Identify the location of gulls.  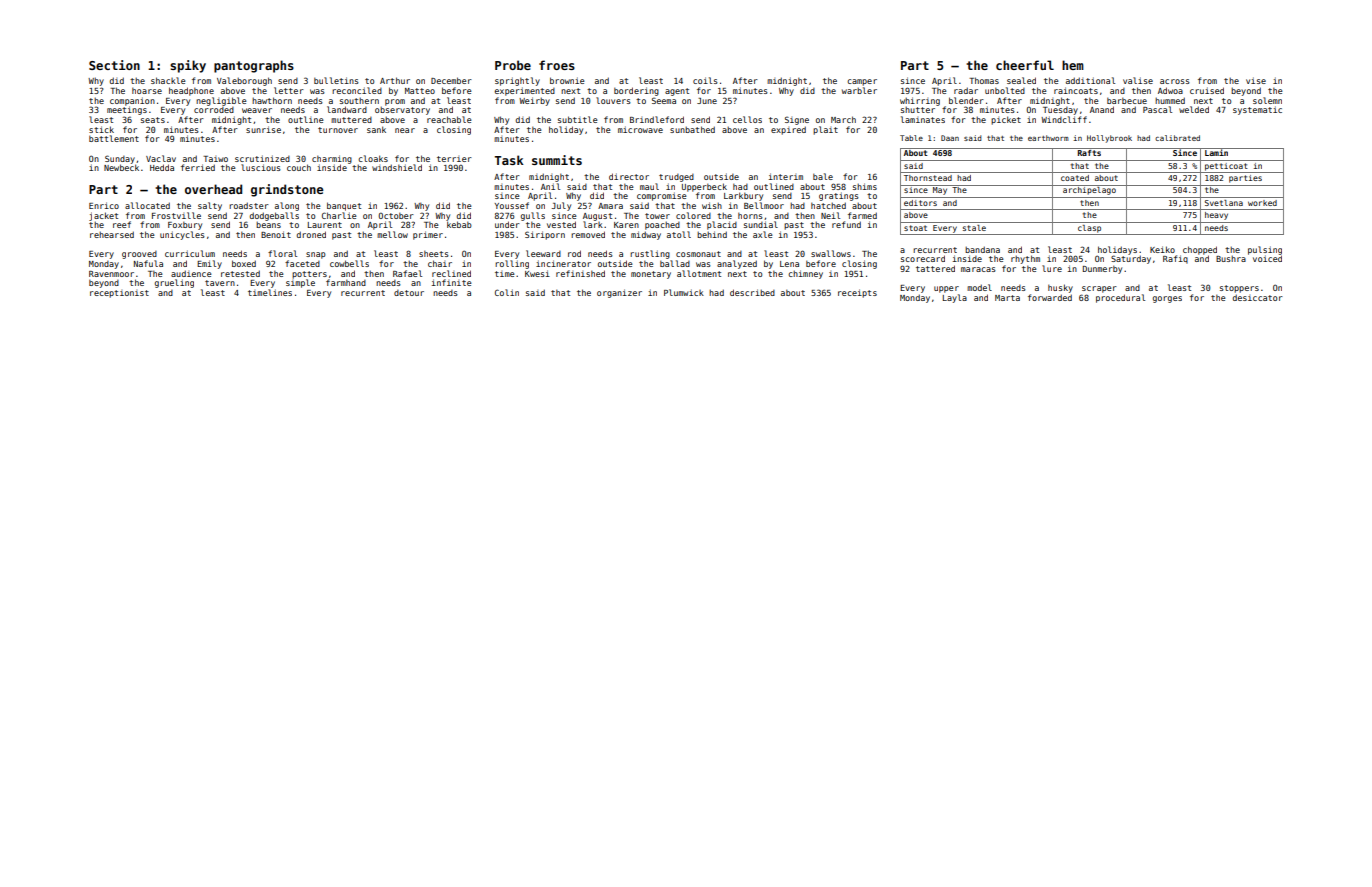
(533, 216).
